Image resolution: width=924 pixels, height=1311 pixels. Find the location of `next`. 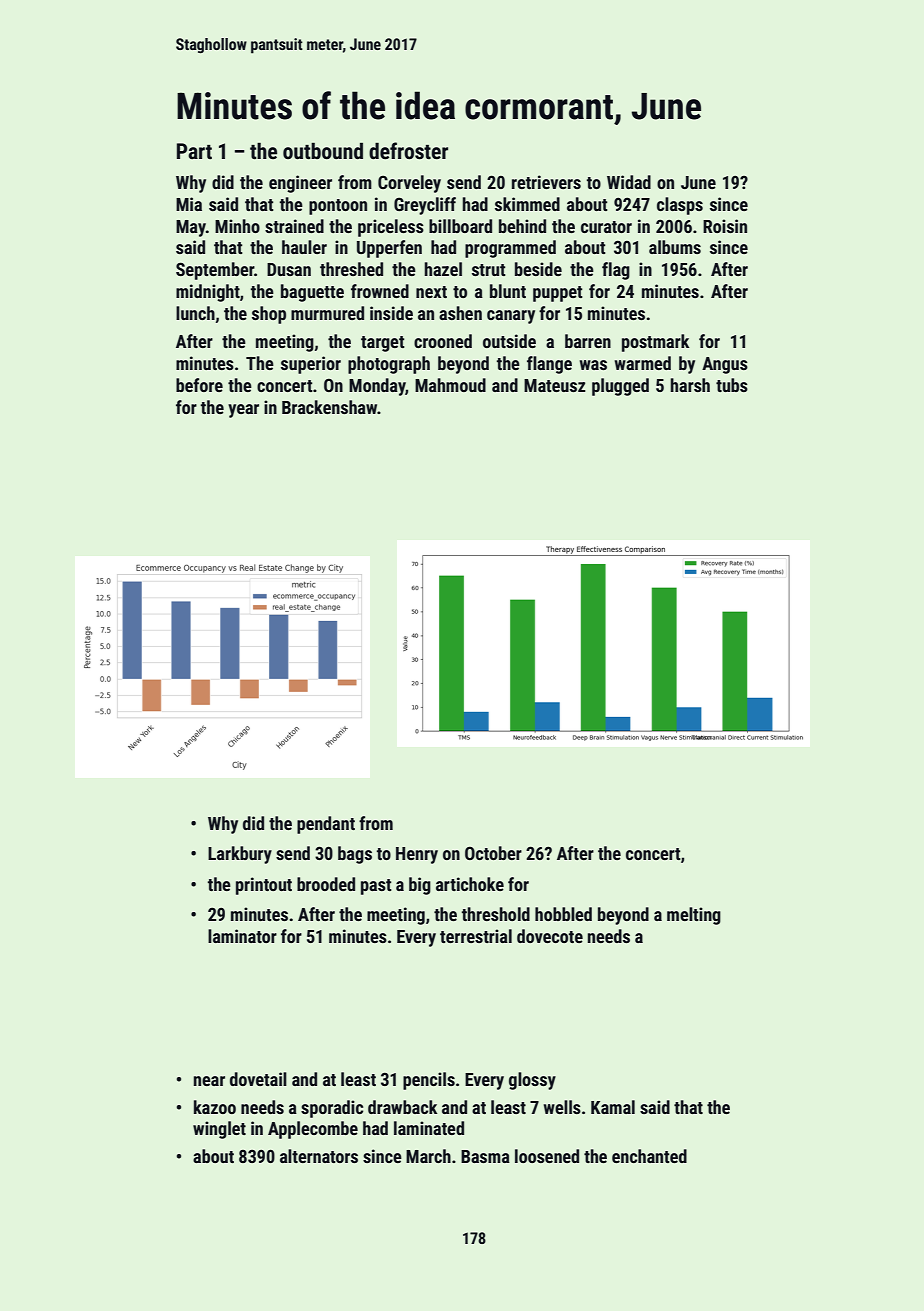

next is located at coordinates (431, 292).
